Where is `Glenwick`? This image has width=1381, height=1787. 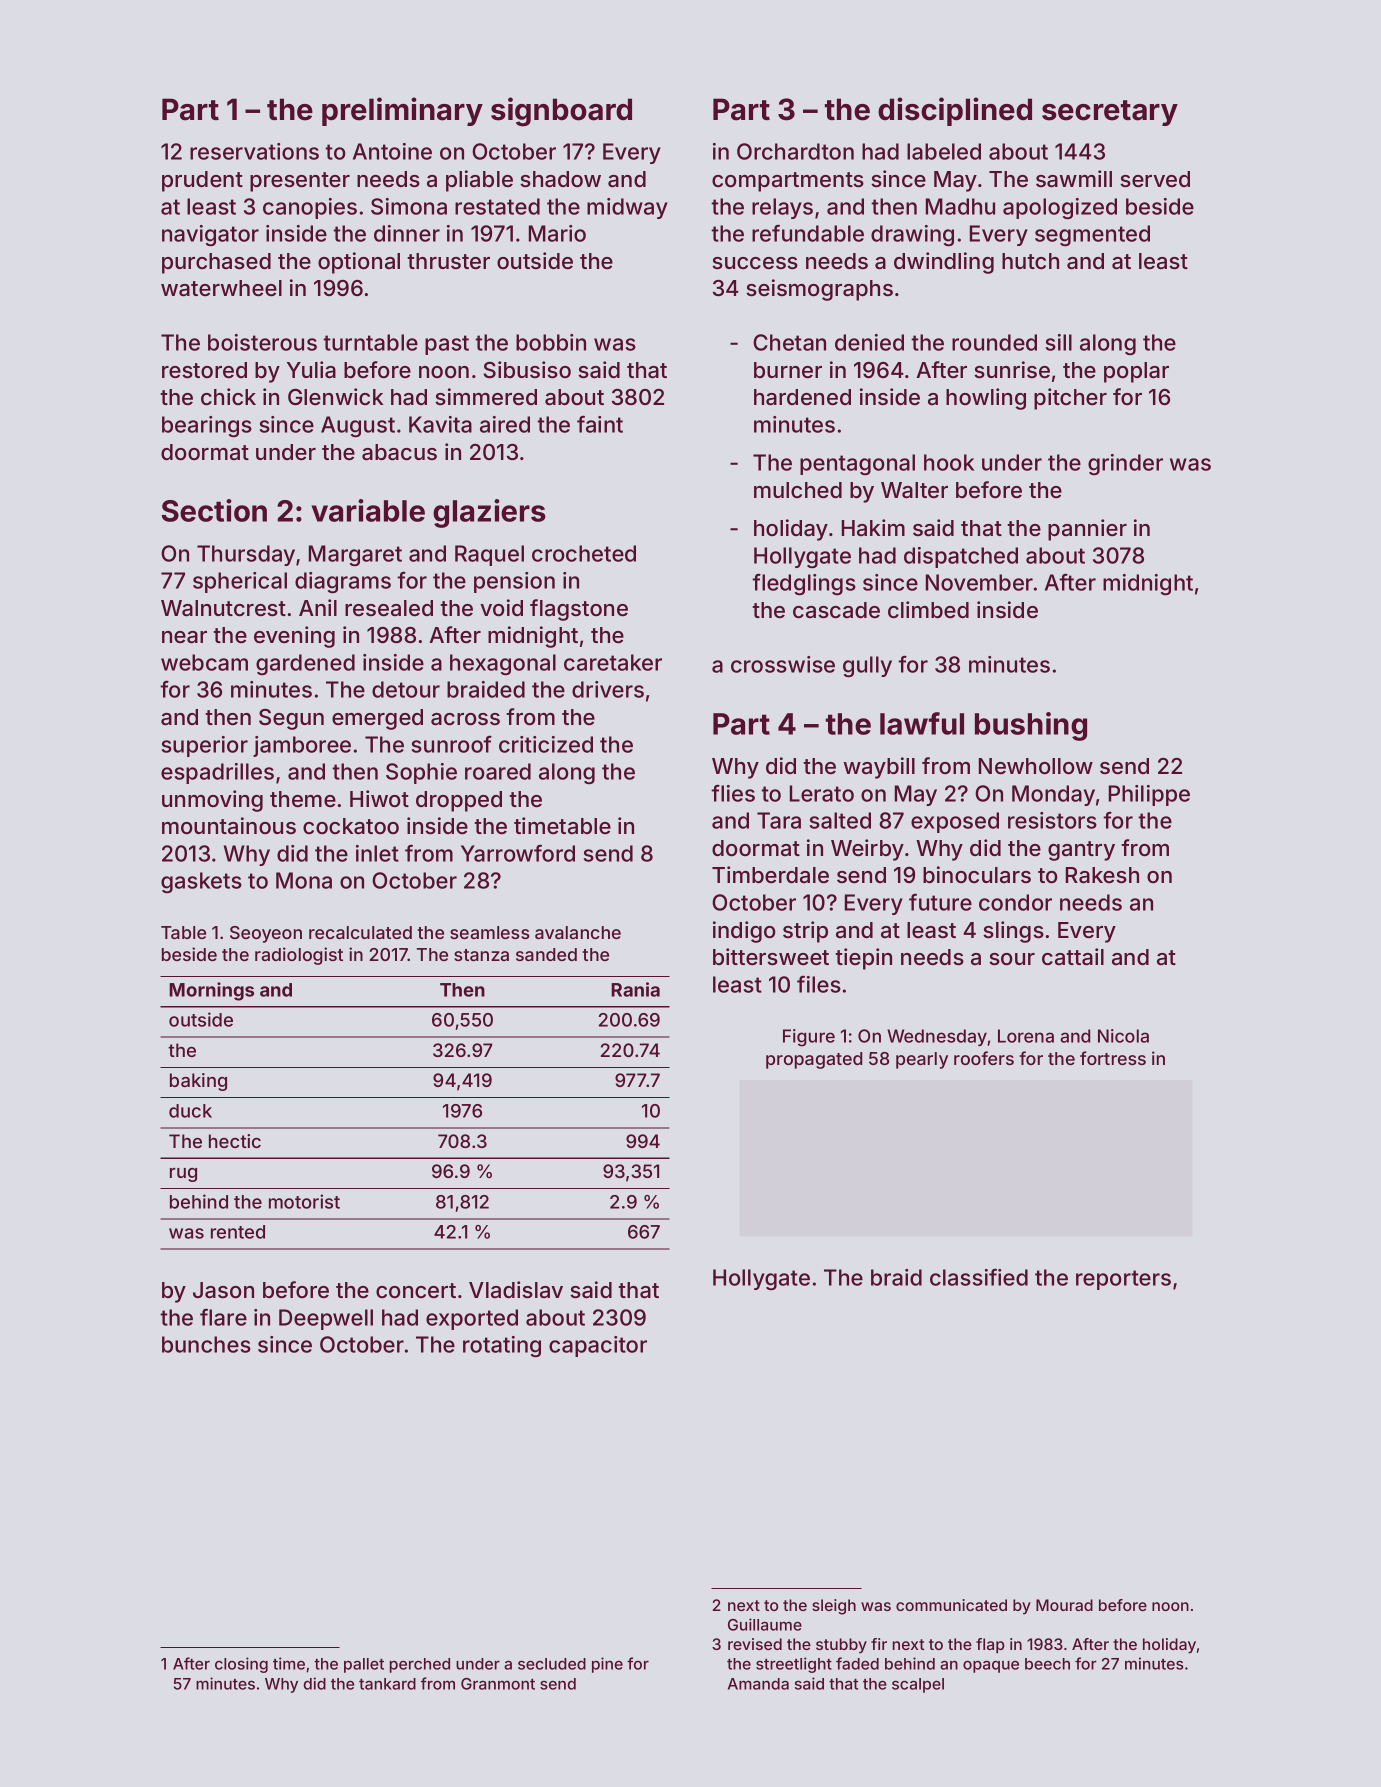
Glenwick is located at coordinates (335, 396).
